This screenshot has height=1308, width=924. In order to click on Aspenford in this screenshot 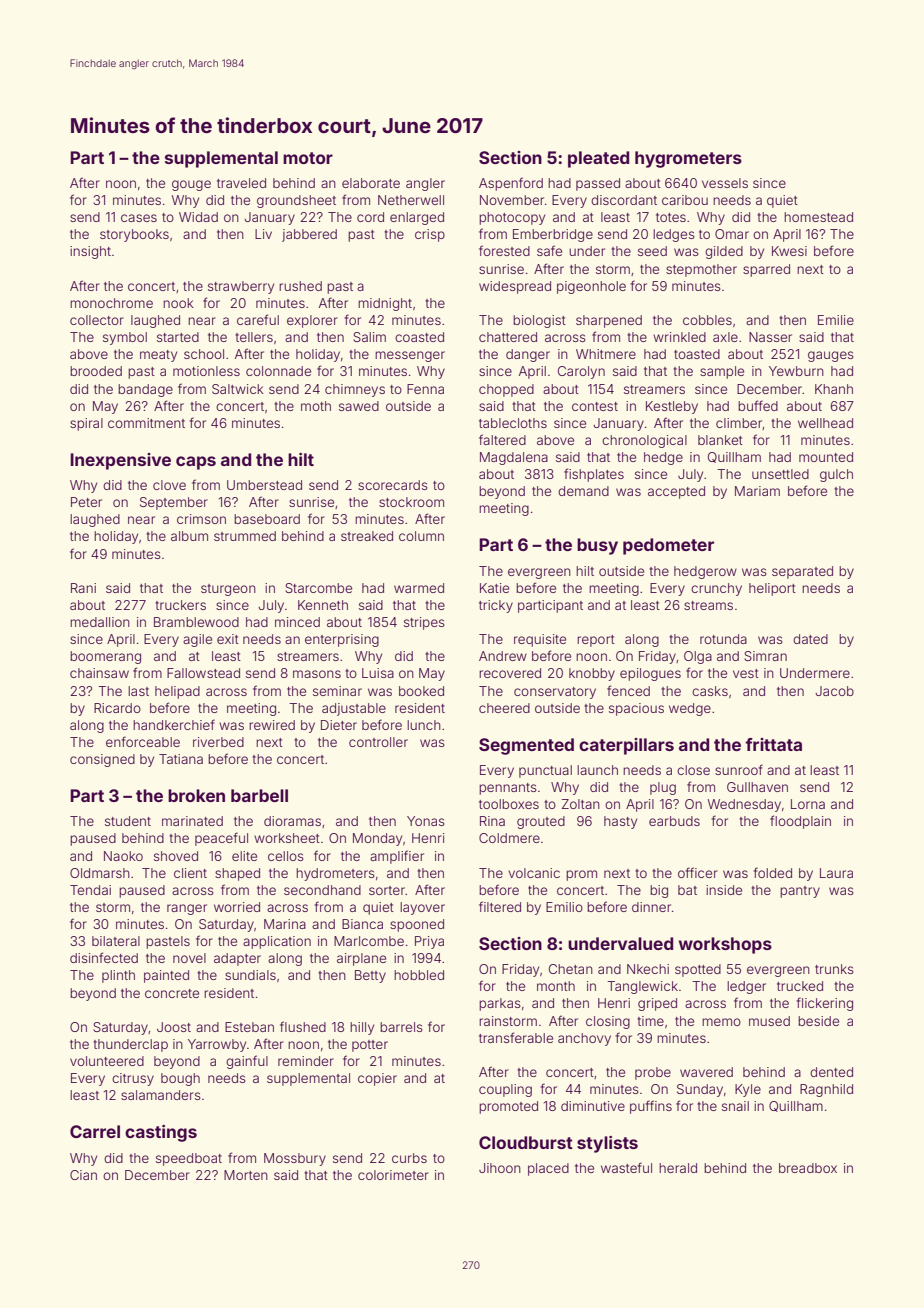, I will do `click(511, 184)`.
